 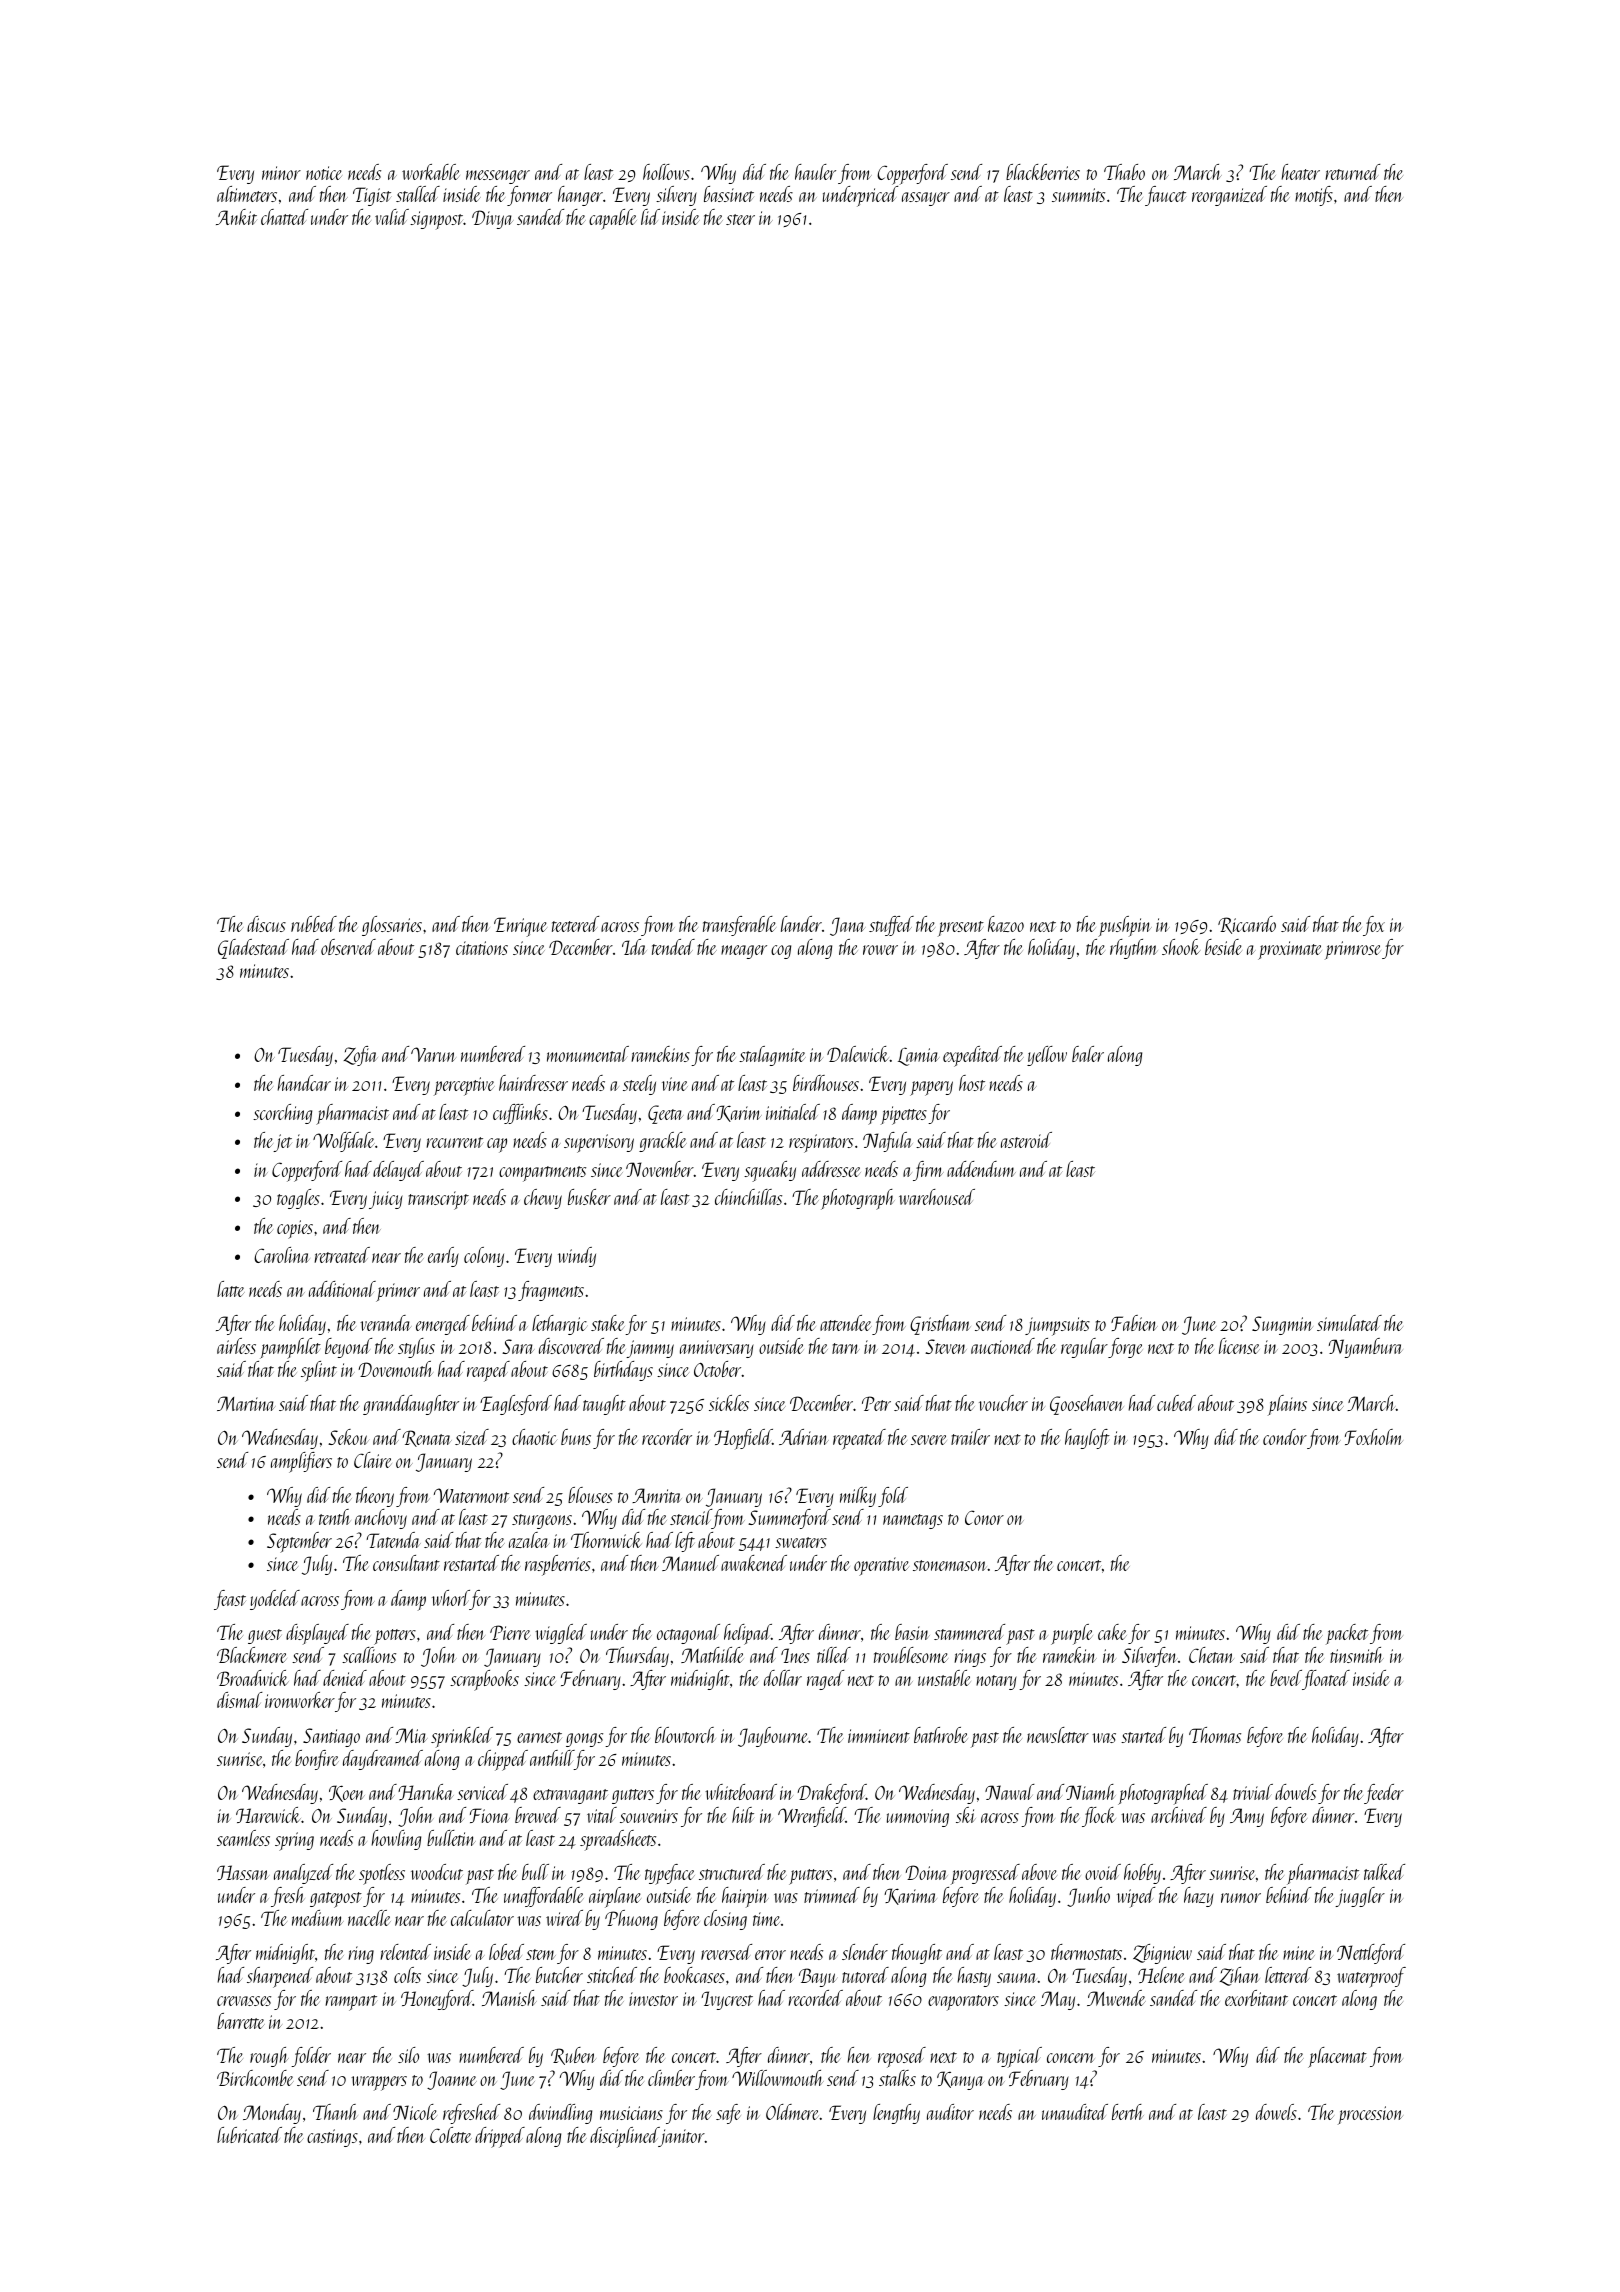 I want to click on relented, so click(x=405, y=1952).
